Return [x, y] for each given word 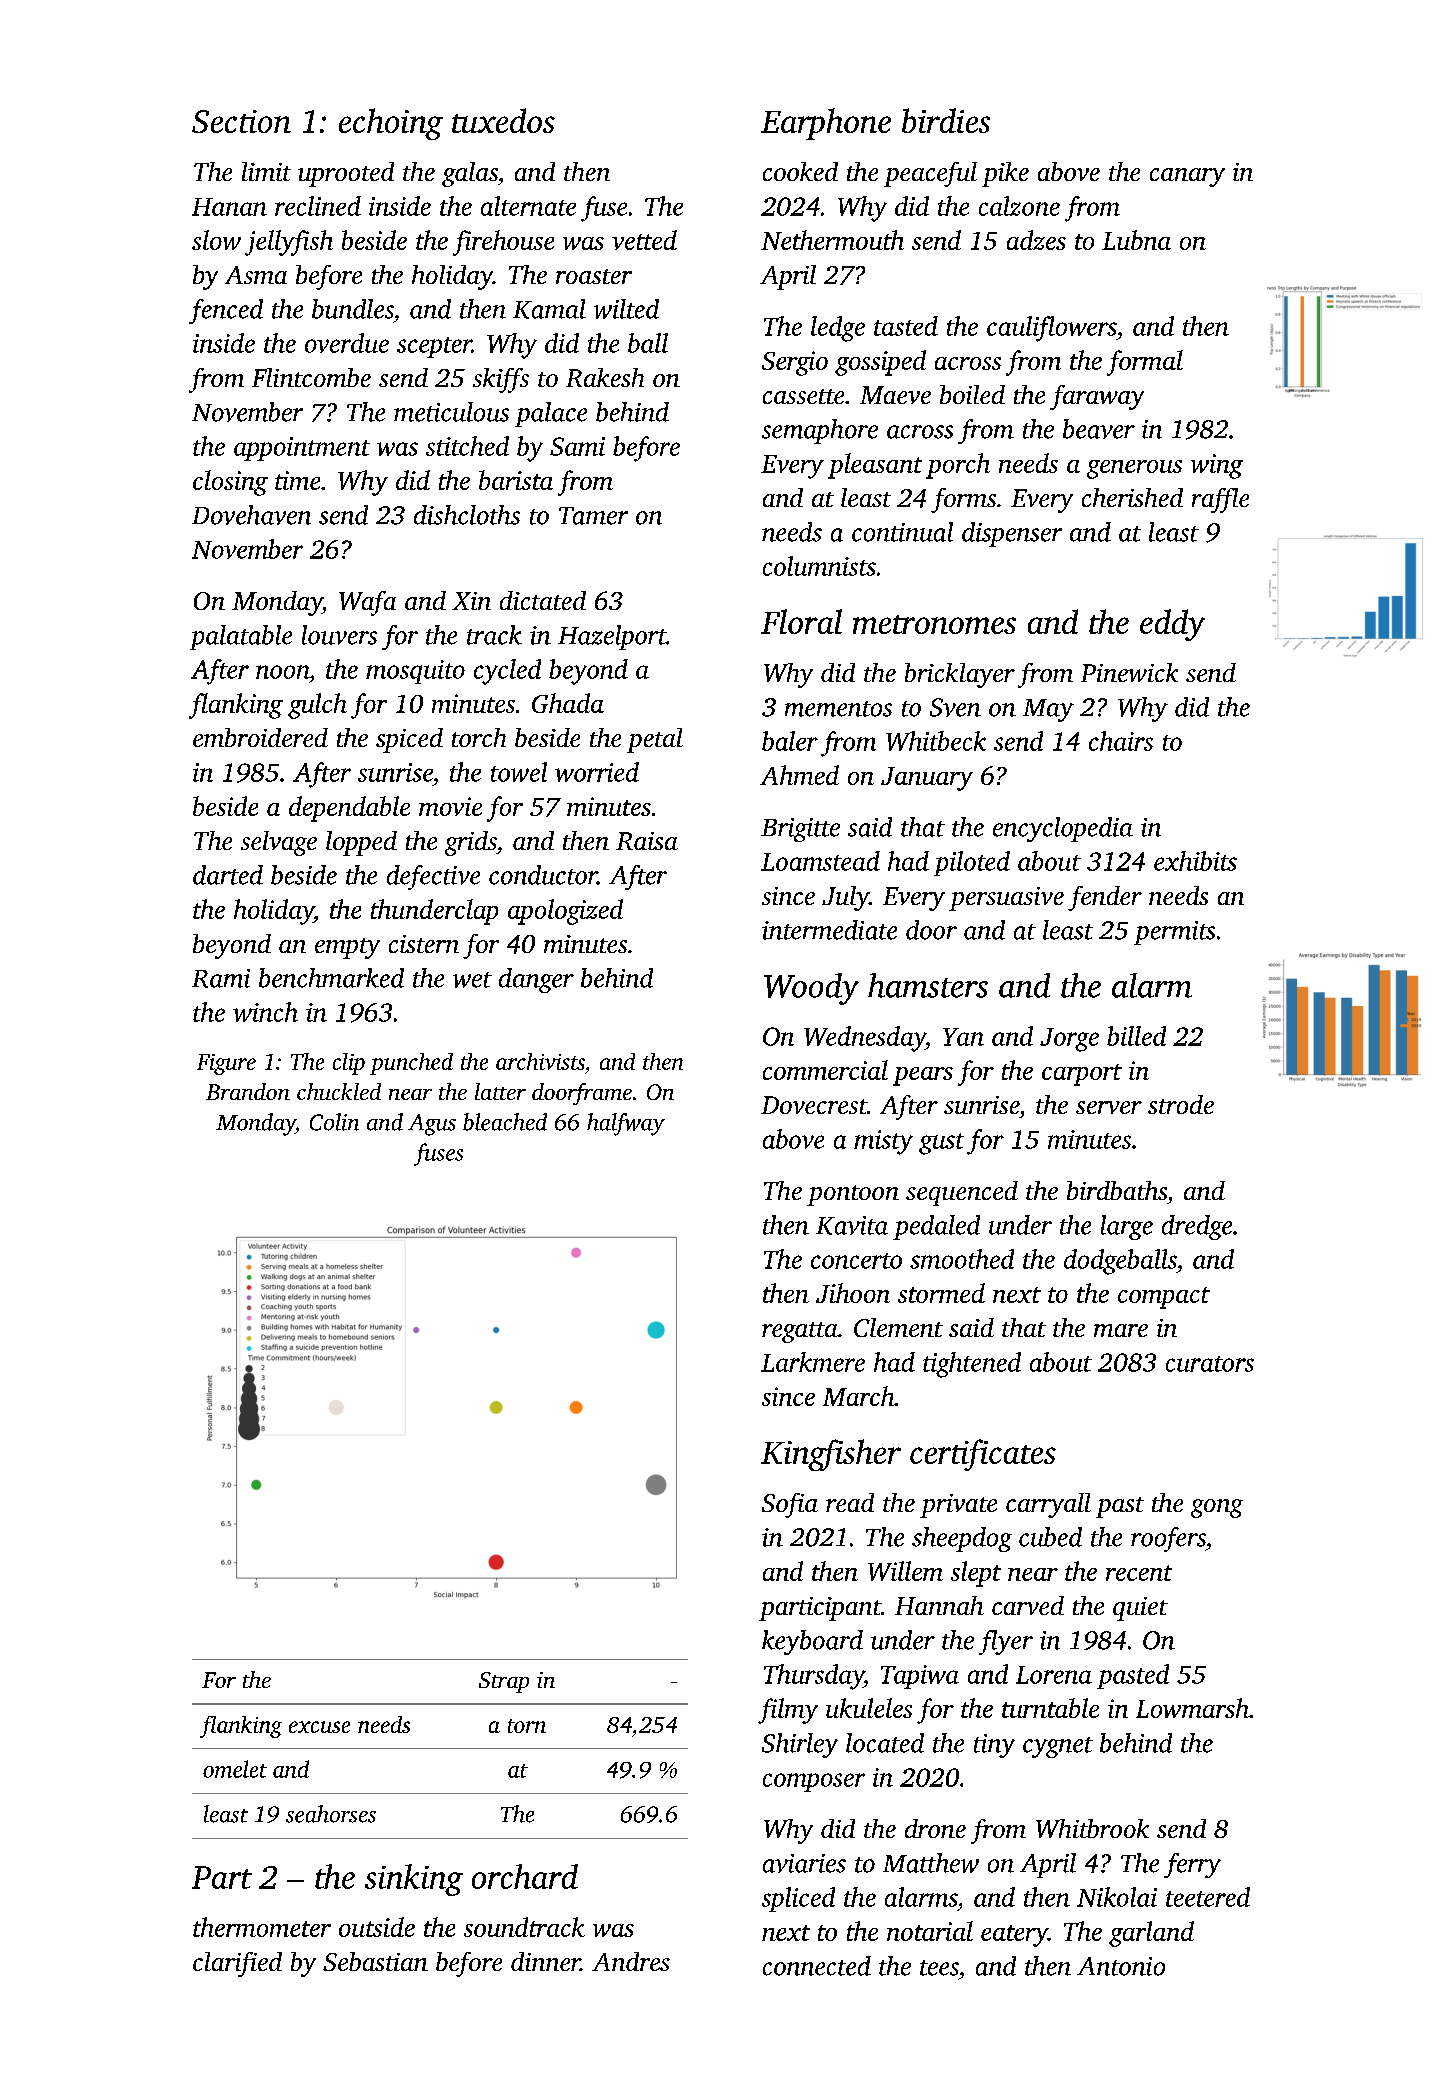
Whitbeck [936, 741]
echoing [391, 124]
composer [814, 1782]
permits [1174, 933]
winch [265, 1012]
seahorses [331, 1814]
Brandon [248, 1091]
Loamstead [820, 861]
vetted [644, 240]
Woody [811, 989]
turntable [1050, 1708]
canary [1187, 177]
